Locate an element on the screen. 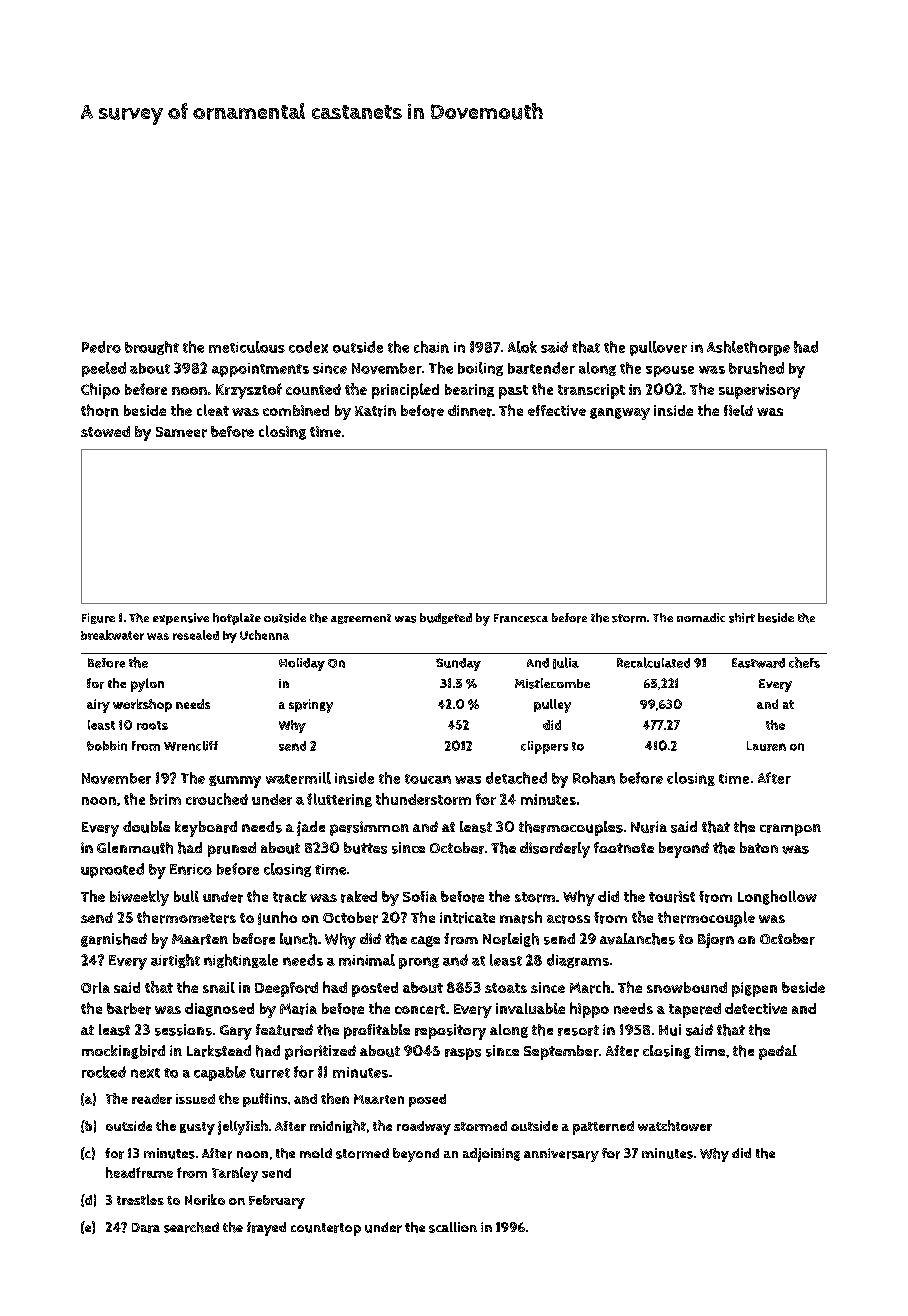 This screenshot has width=908, height=1316. brought is located at coordinates (152, 348).
